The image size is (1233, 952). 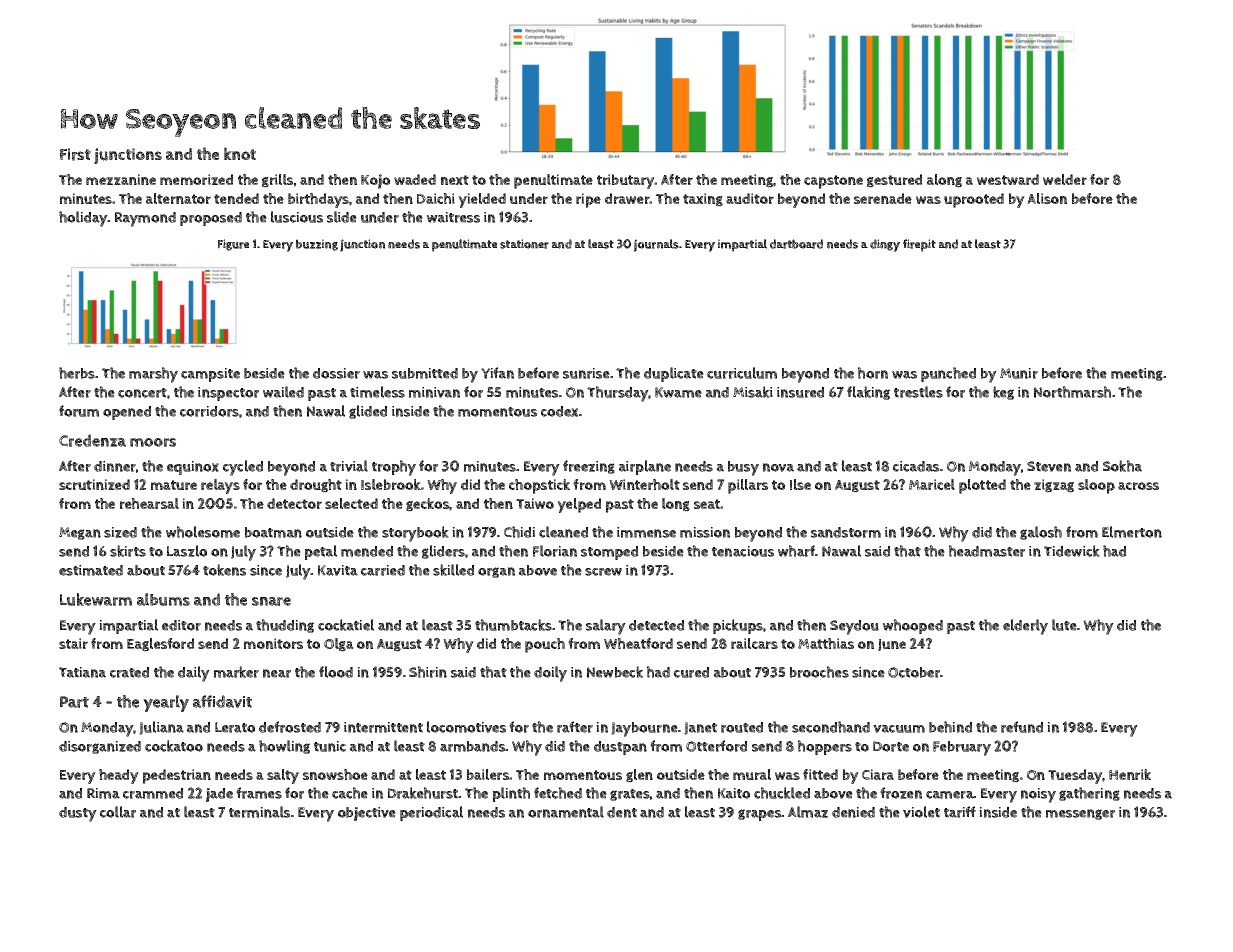 What do you see at coordinates (336, 373) in the page?
I see `dossier` at bounding box center [336, 373].
